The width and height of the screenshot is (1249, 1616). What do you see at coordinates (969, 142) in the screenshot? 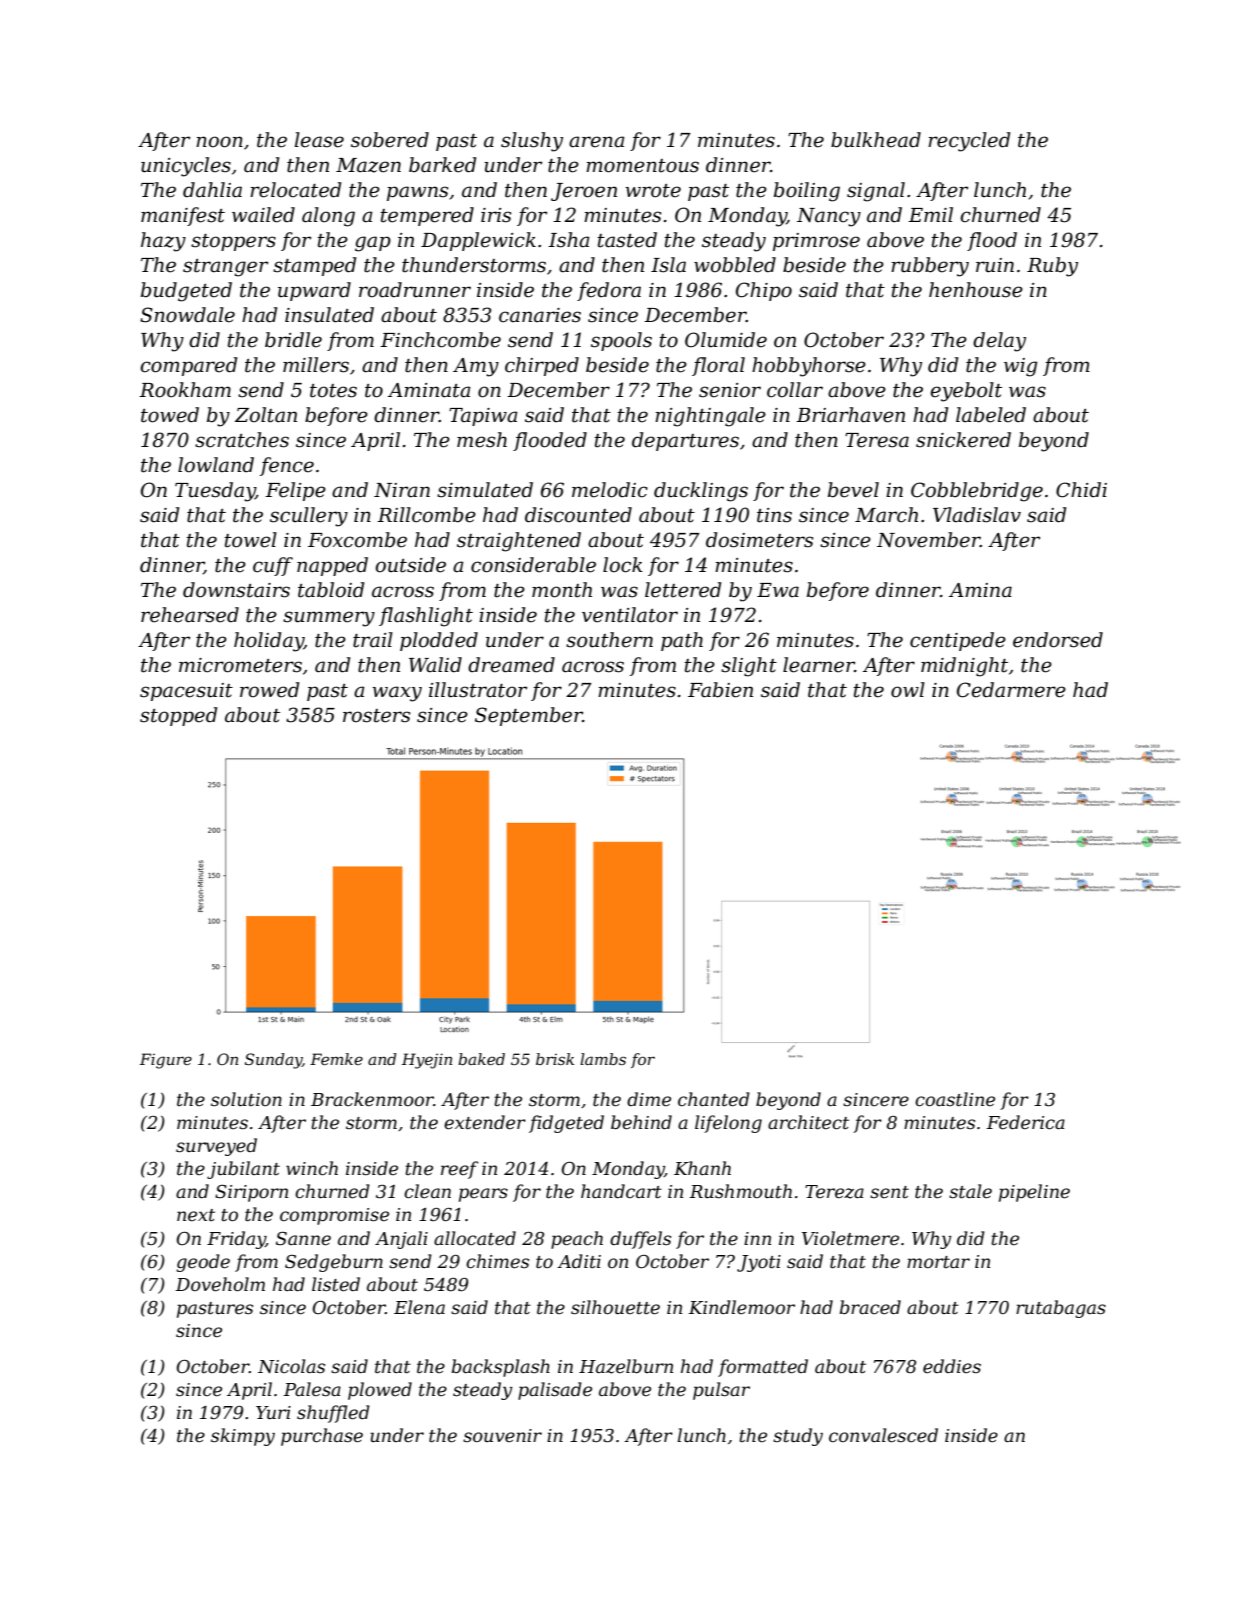
I see `recycled` at bounding box center [969, 142].
